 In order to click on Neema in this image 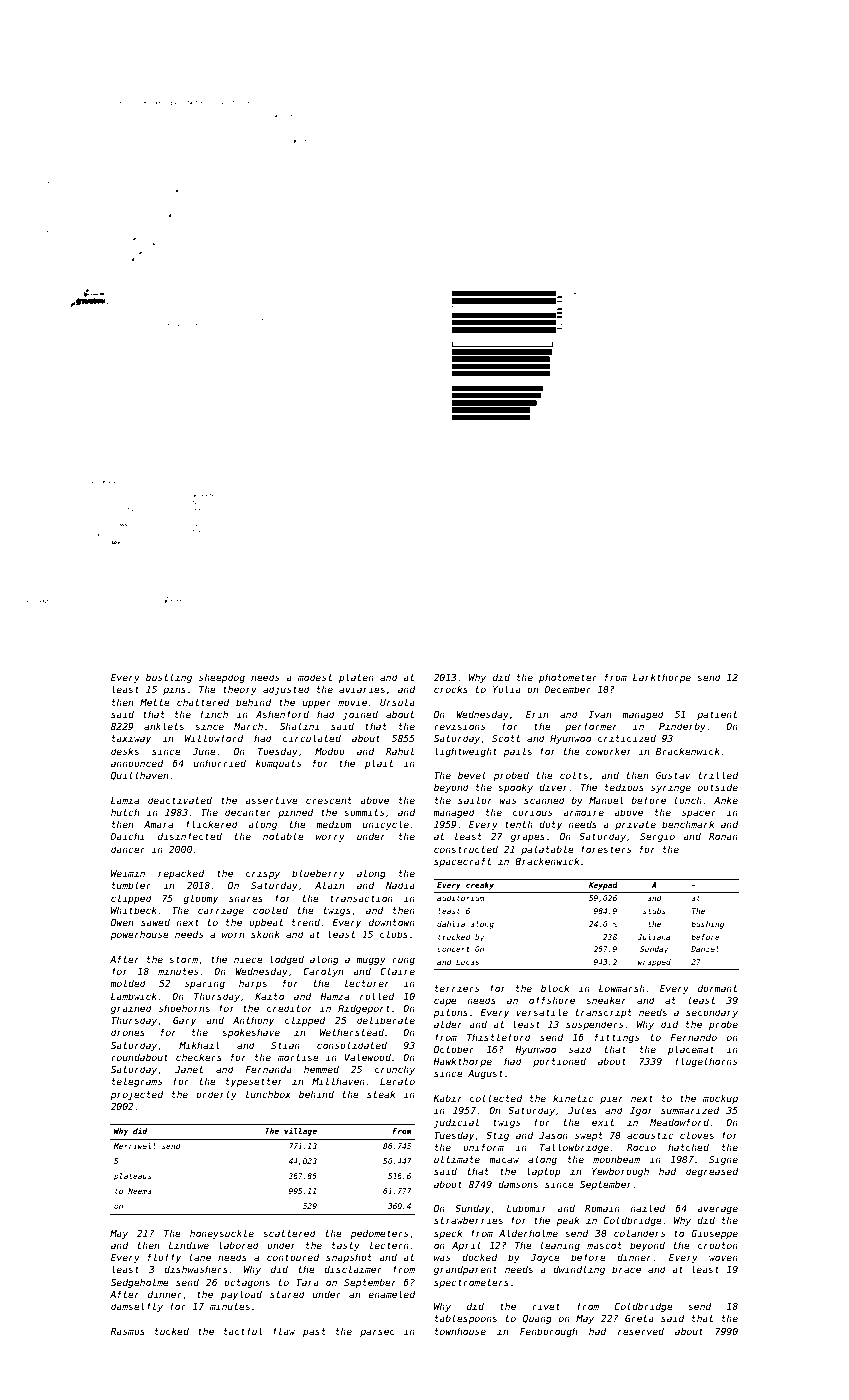, I will do `click(140, 1191)`.
